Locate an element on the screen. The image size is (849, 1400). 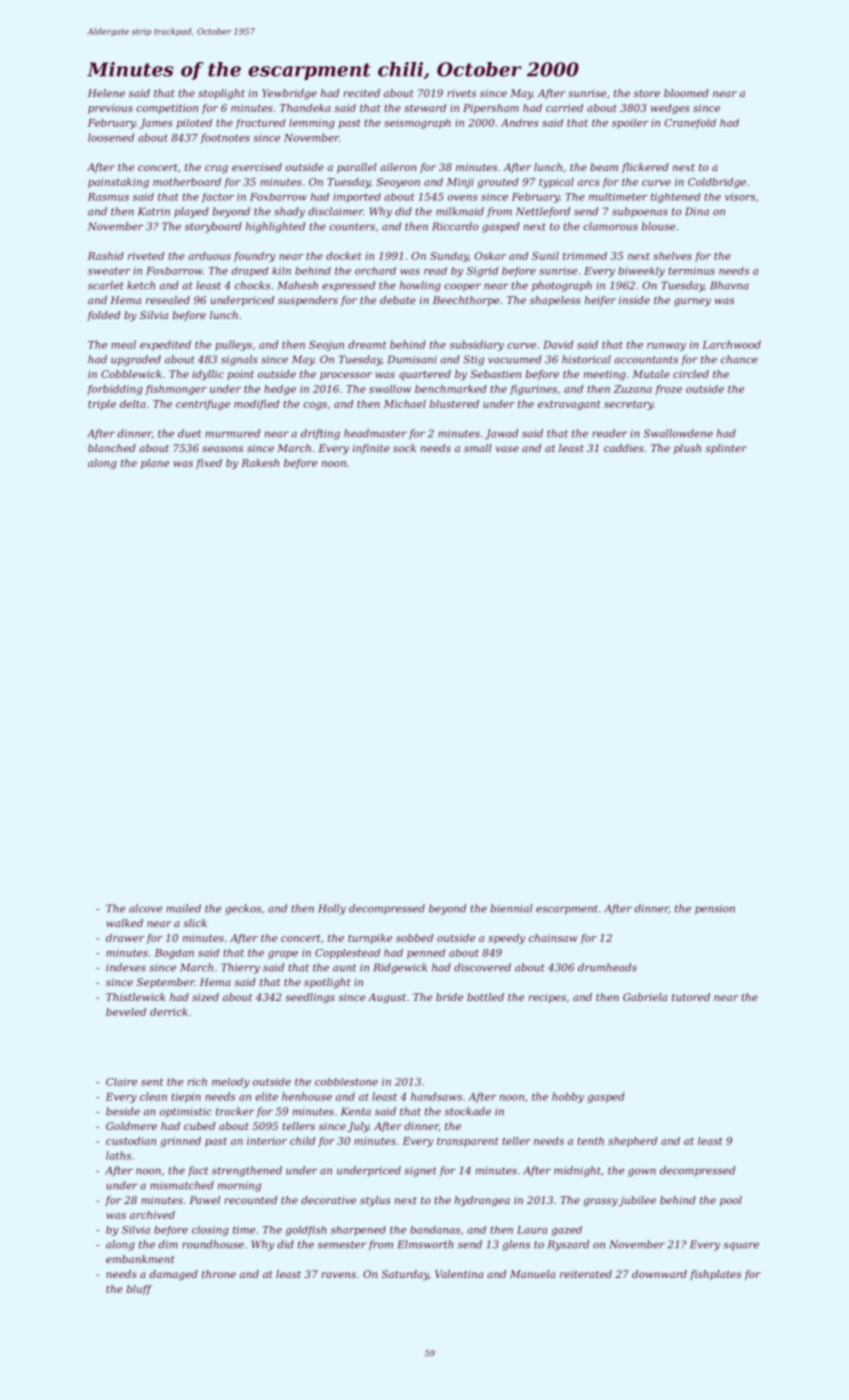
pension is located at coordinates (715, 910).
